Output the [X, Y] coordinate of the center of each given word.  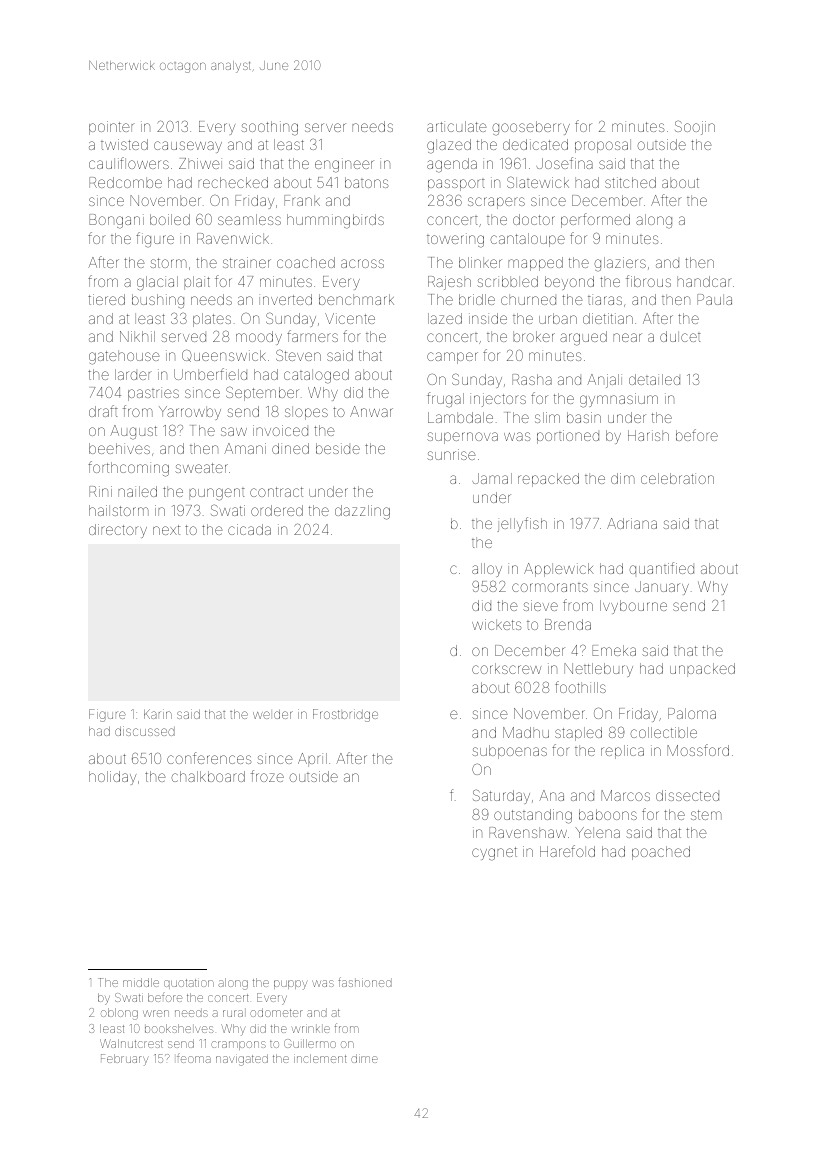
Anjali [604, 381]
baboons [608, 814]
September [262, 393]
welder [273, 714]
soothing [269, 128]
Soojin [695, 127]
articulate [457, 126]
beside [338, 448]
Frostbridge [345, 715]
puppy [290, 985]
